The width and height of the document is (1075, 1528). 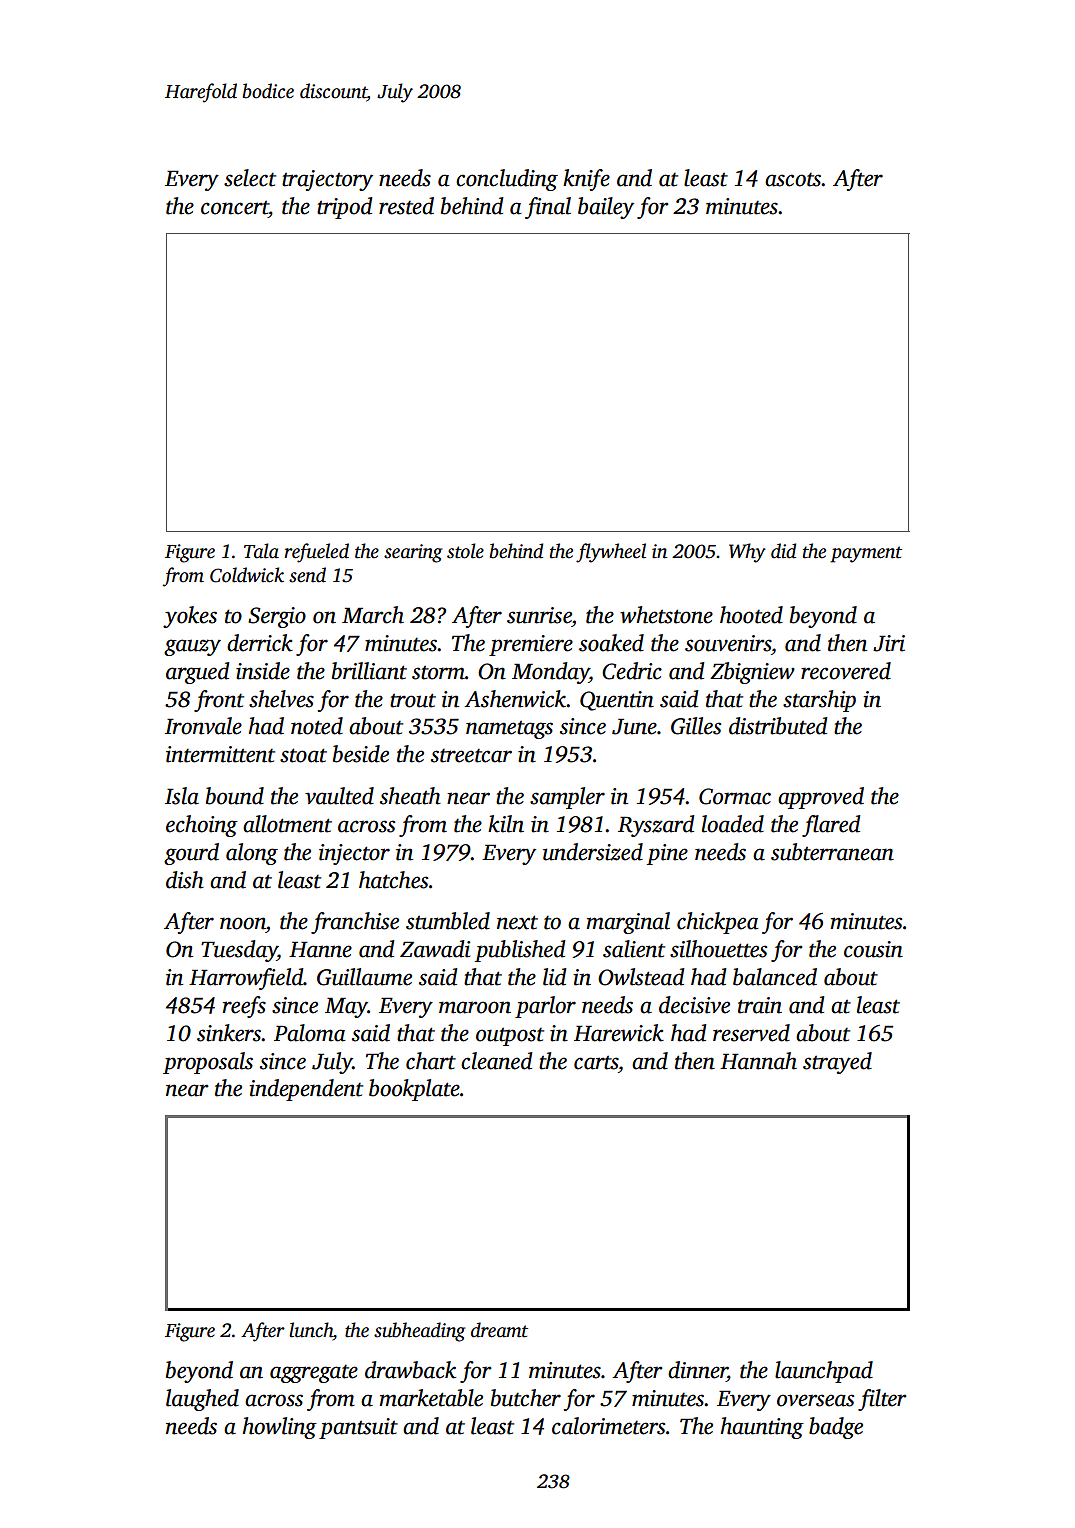 What do you see at coordinates (837, 1063) in the document?
I see `strayed` at bounding box center [837, 1063].
